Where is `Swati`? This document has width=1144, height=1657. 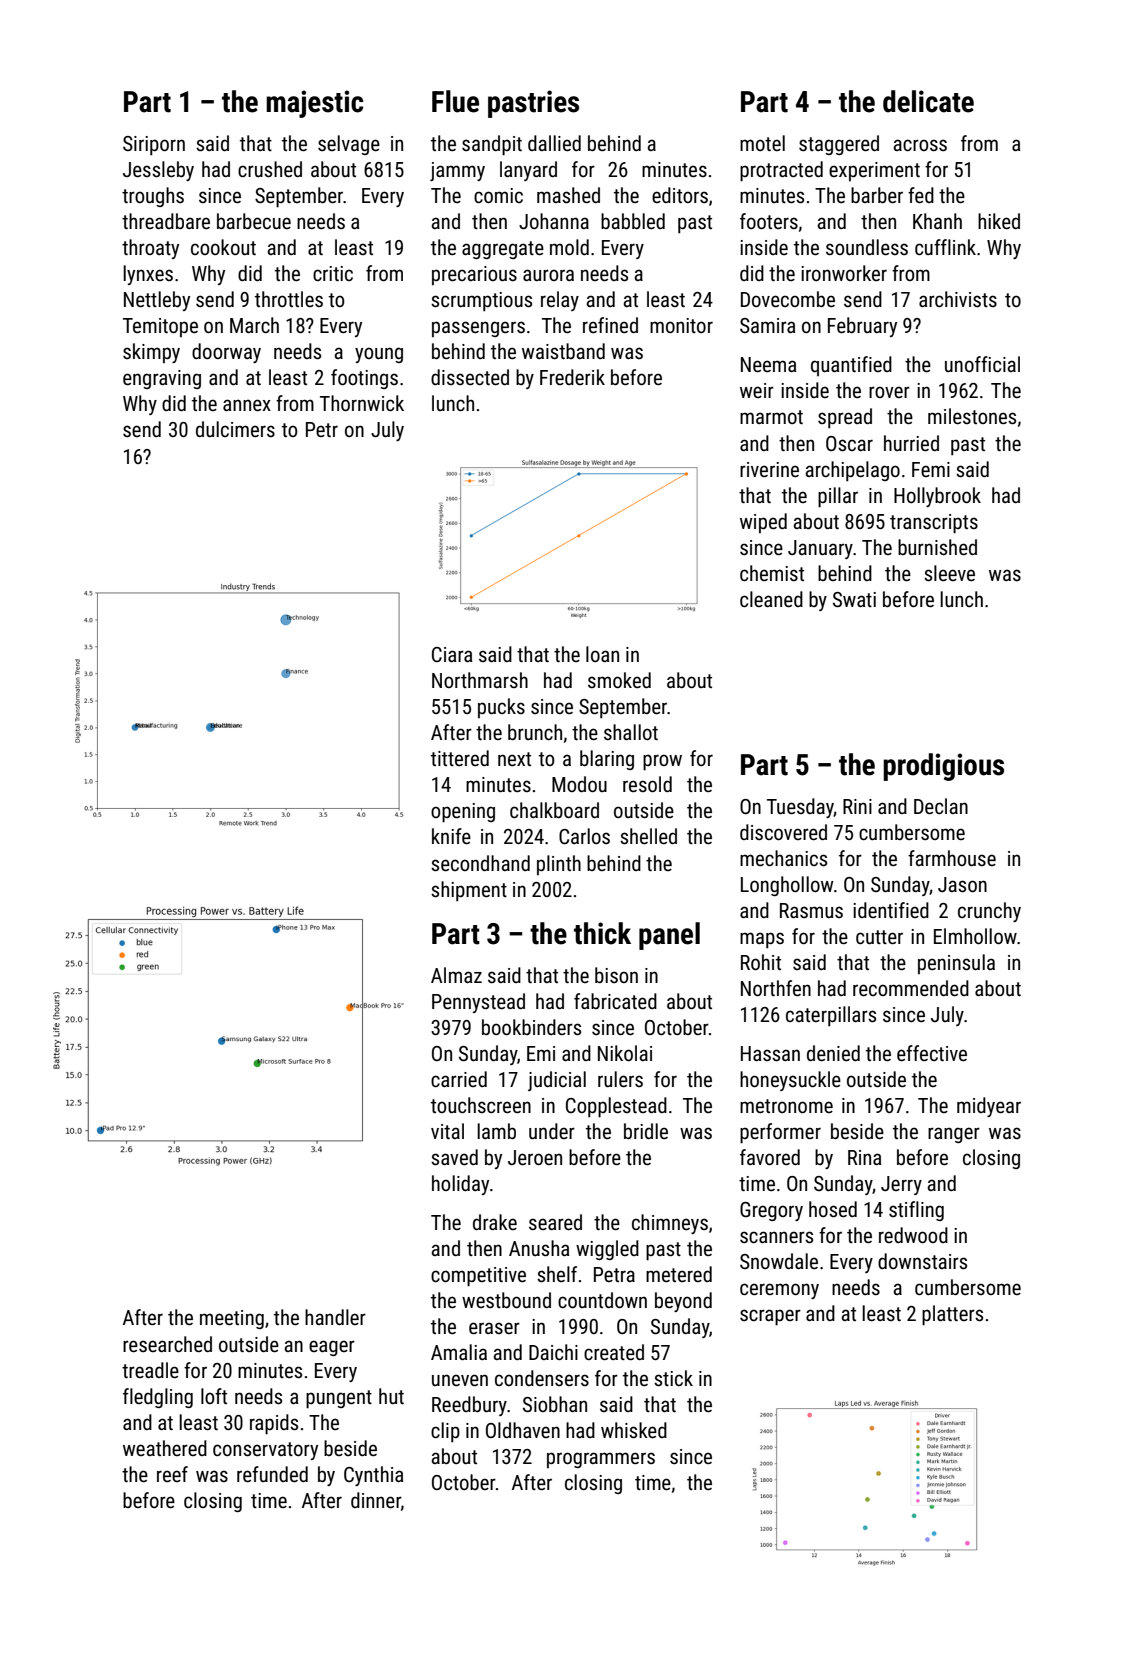 Swati is located at coordinates (854, 600).
